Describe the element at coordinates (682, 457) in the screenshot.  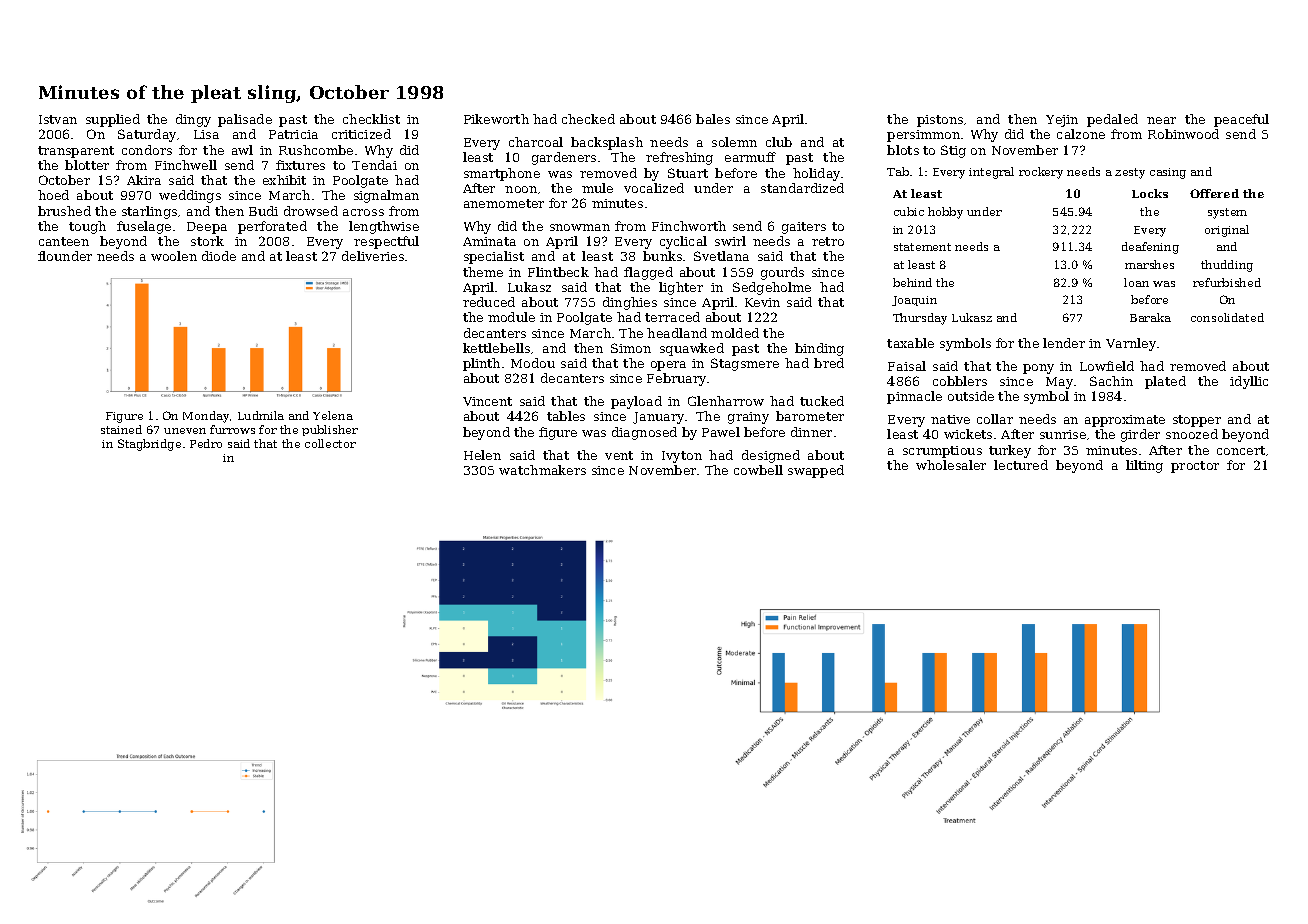
I see `Ivyton` at that location.
